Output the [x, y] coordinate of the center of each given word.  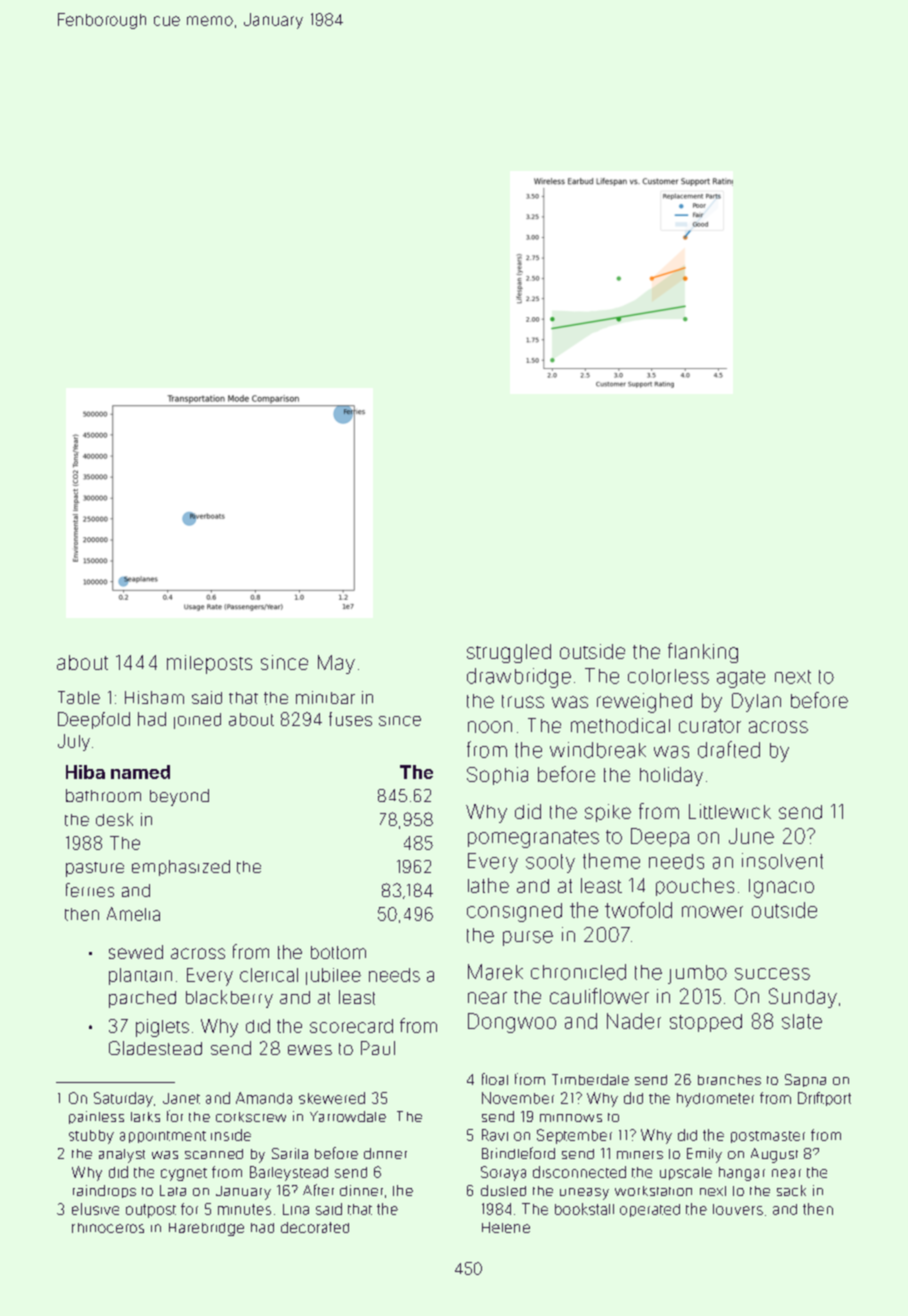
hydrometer [715, 1100]
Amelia [133, 914]
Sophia [497, 776]
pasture [95, 869]
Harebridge [206, 1229]
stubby [91, 1137]
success [772, 974]
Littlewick [730, 811]
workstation [653, 1191]
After [318, 1190]
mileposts [209, 664]
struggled [509, 653]
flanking [703, 653]
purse [528, 938]
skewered [332, 1098]
